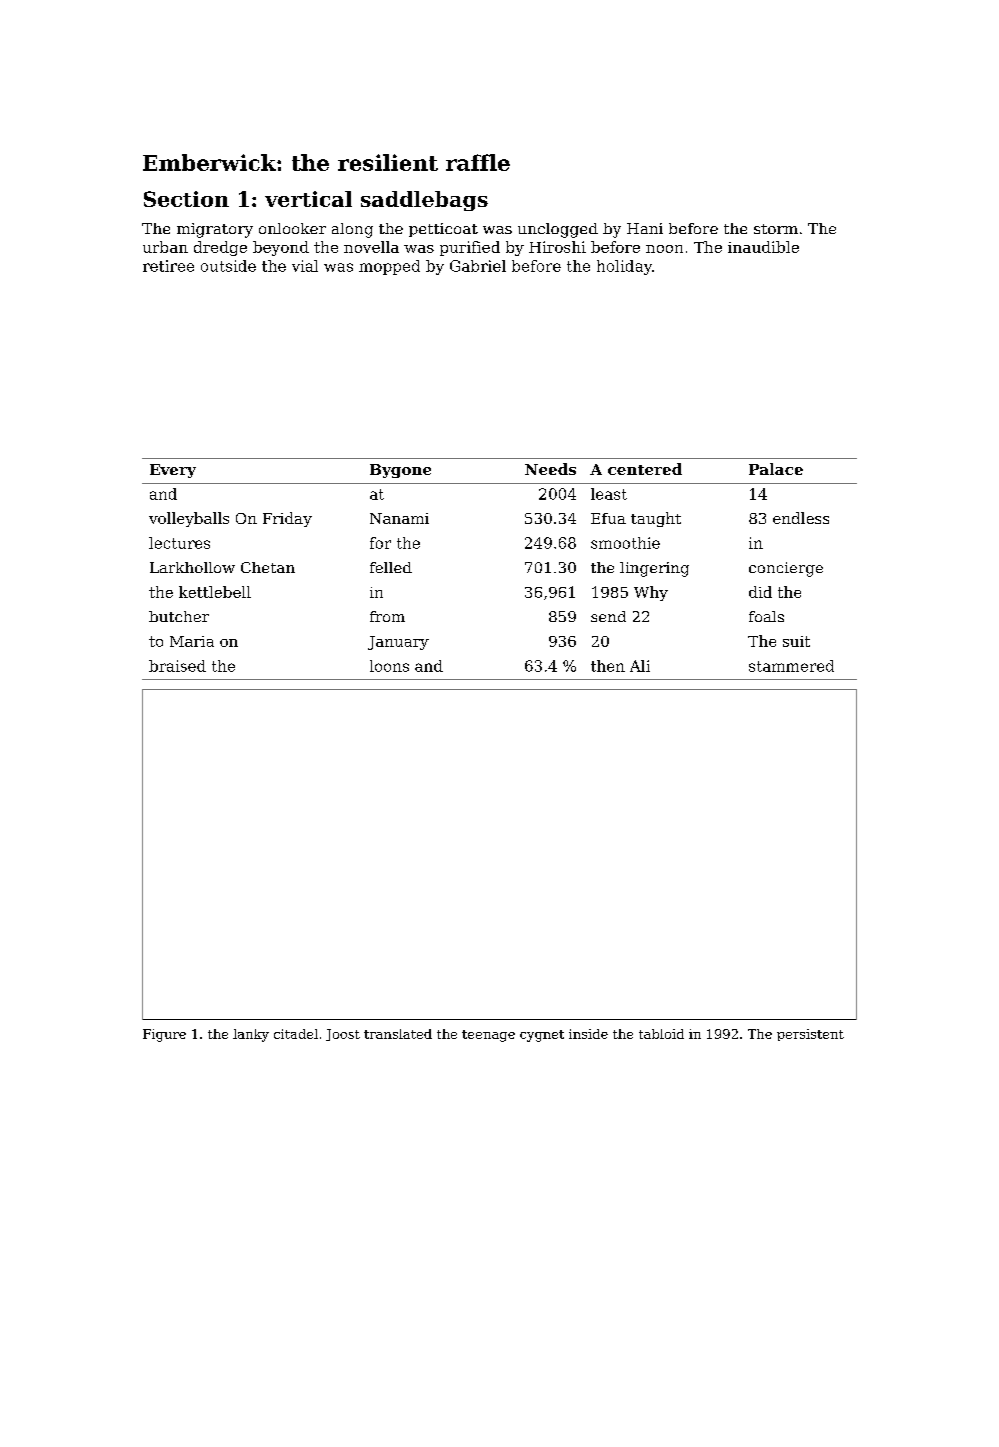 The height and width of the screenshot is (1447, 999). Describe the element at coordinates (608, 518) in the screenshot. I see `Efua` at that location.
